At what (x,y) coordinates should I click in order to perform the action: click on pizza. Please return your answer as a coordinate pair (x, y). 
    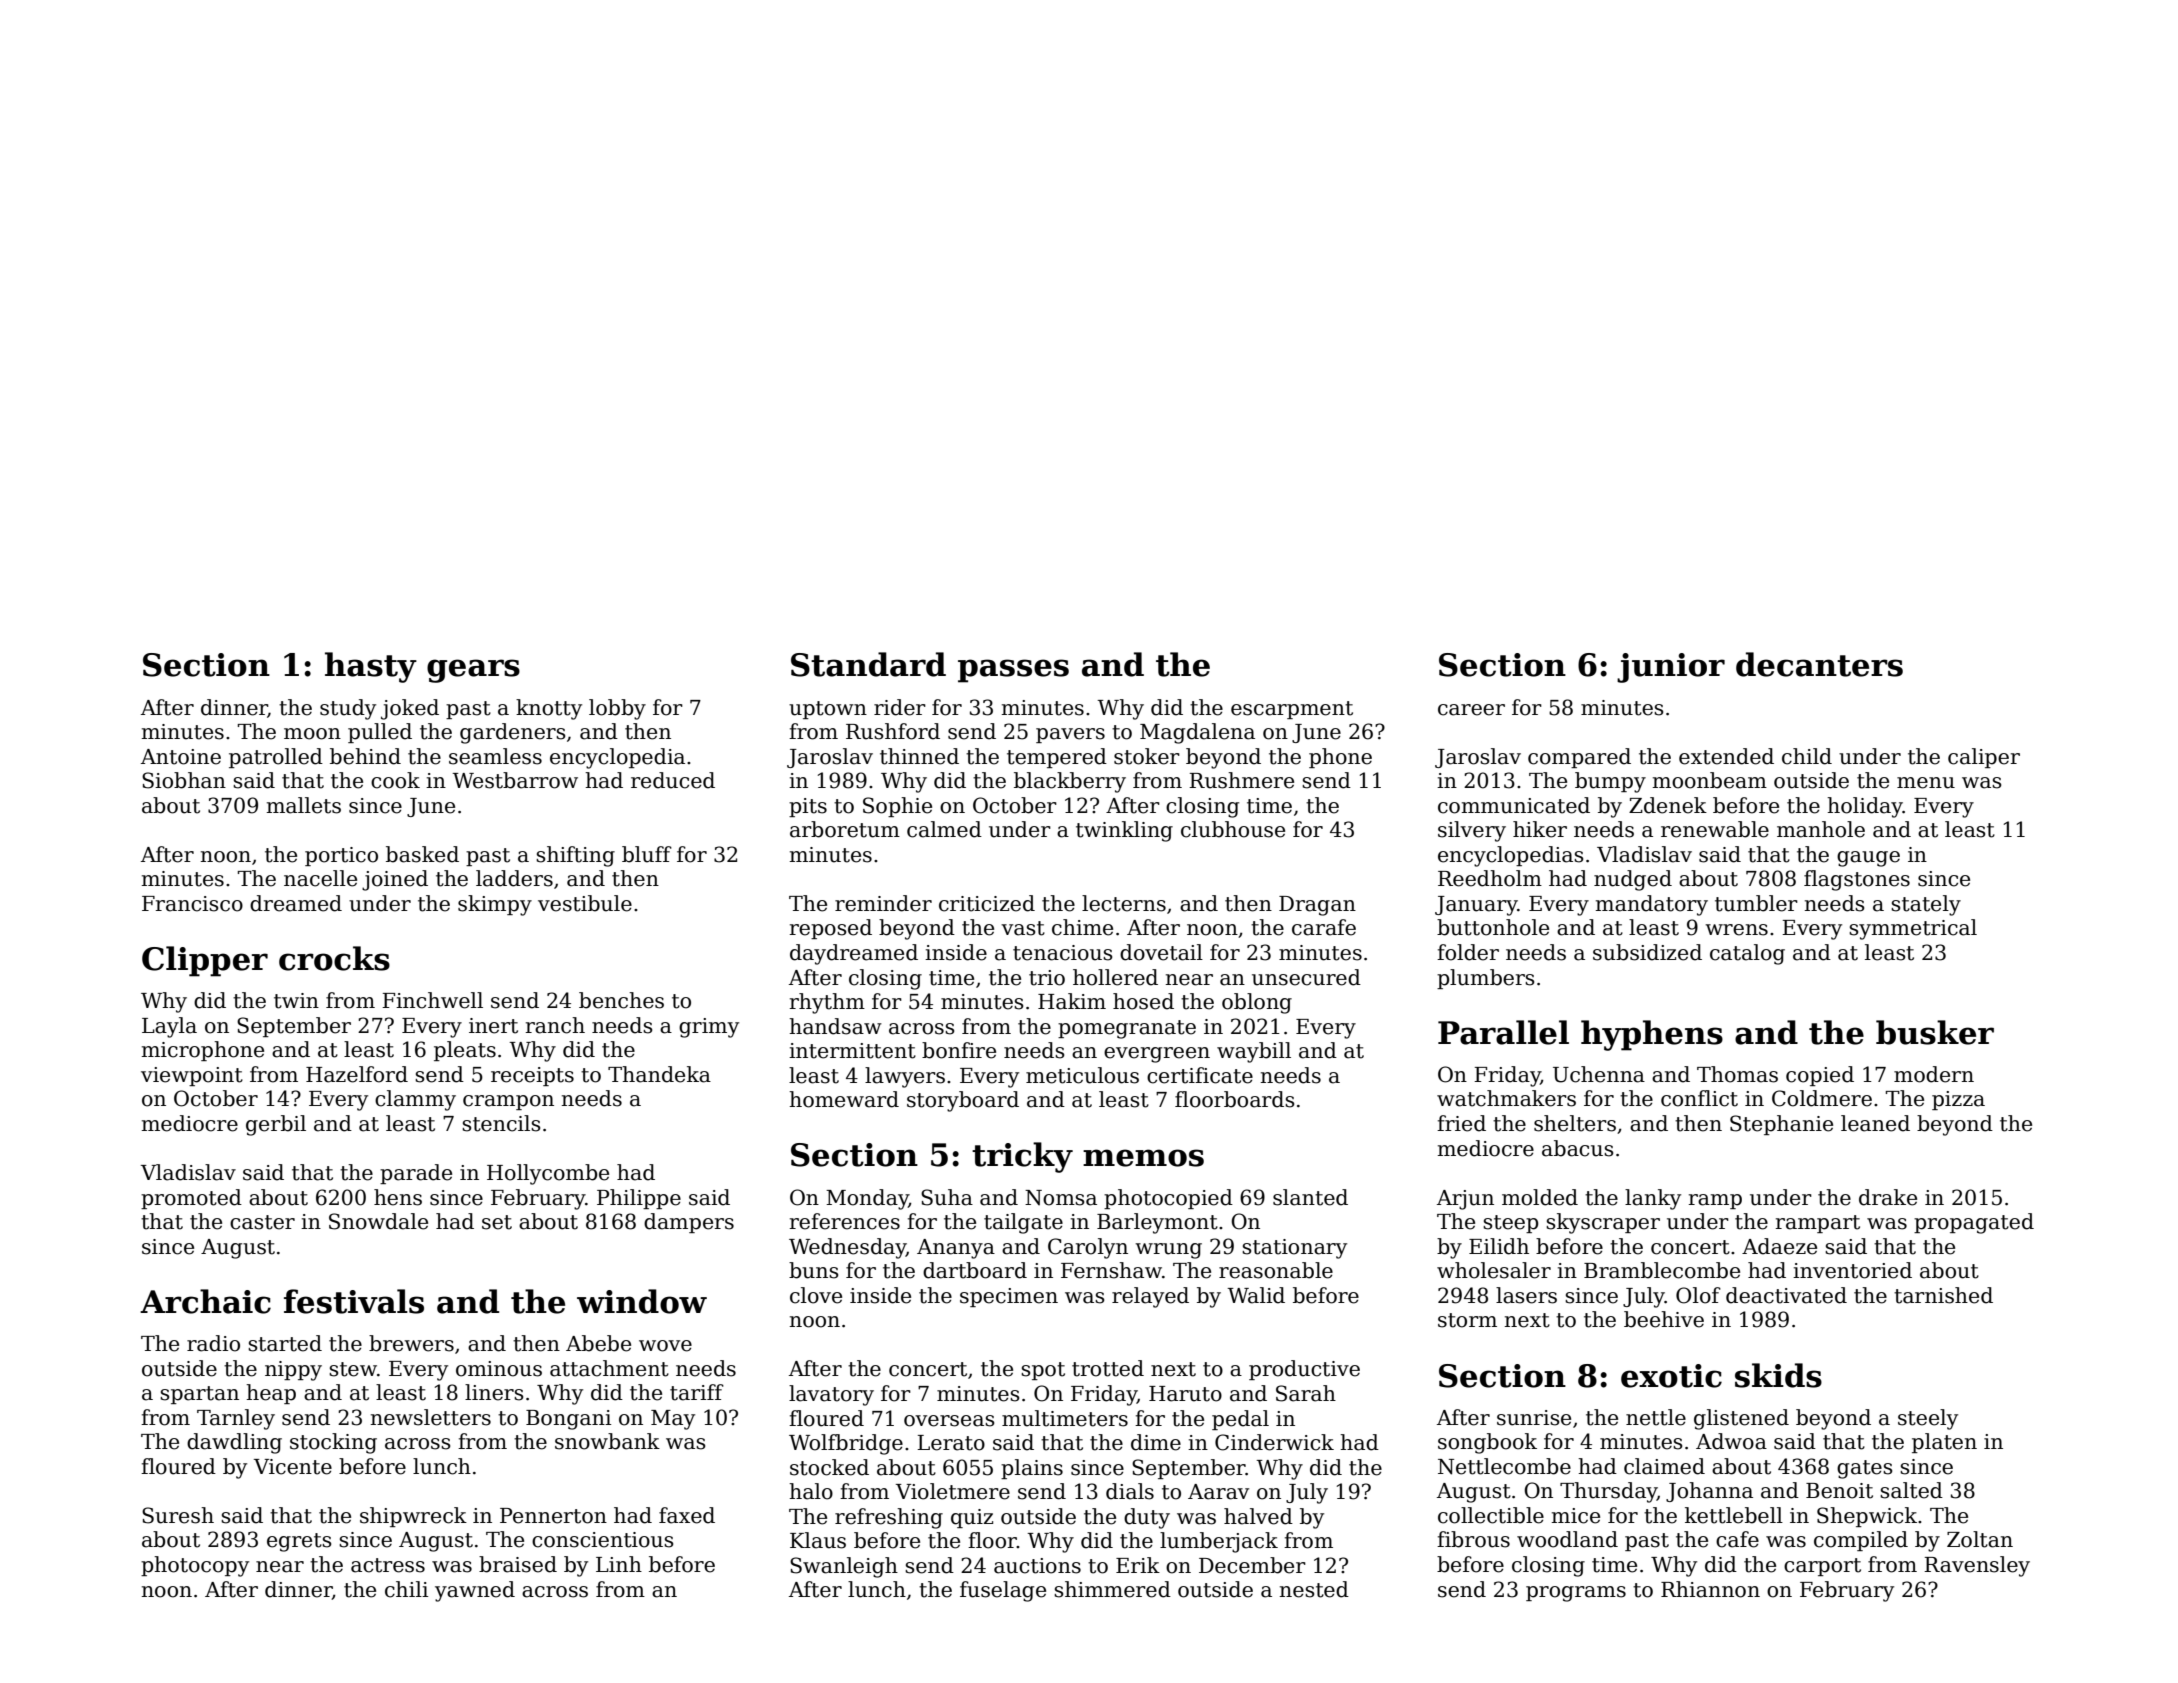
    Looking at the image, I should click on (1958, 1100).
